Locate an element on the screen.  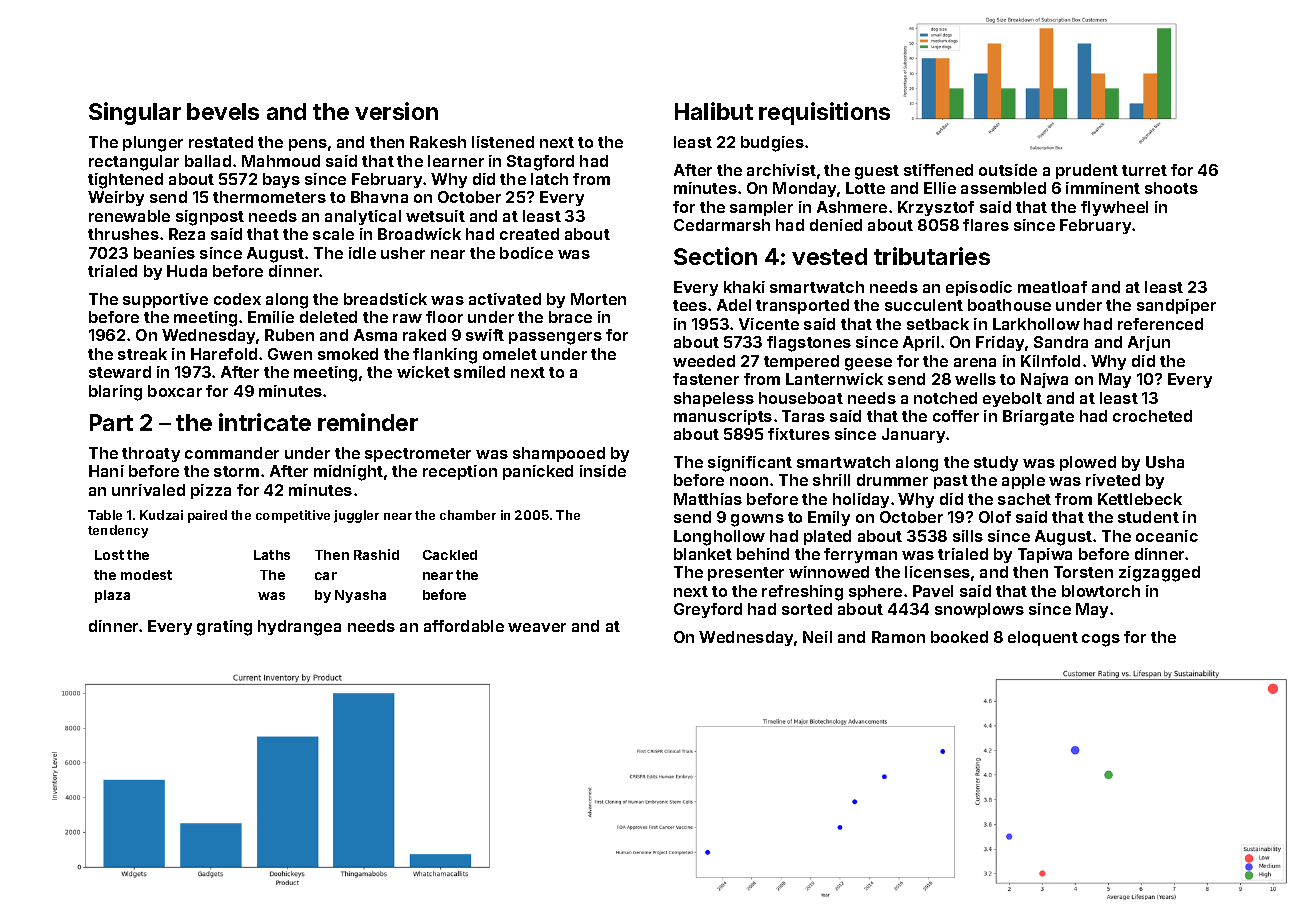
sandpiper is located at coordinates (1176, 306).
